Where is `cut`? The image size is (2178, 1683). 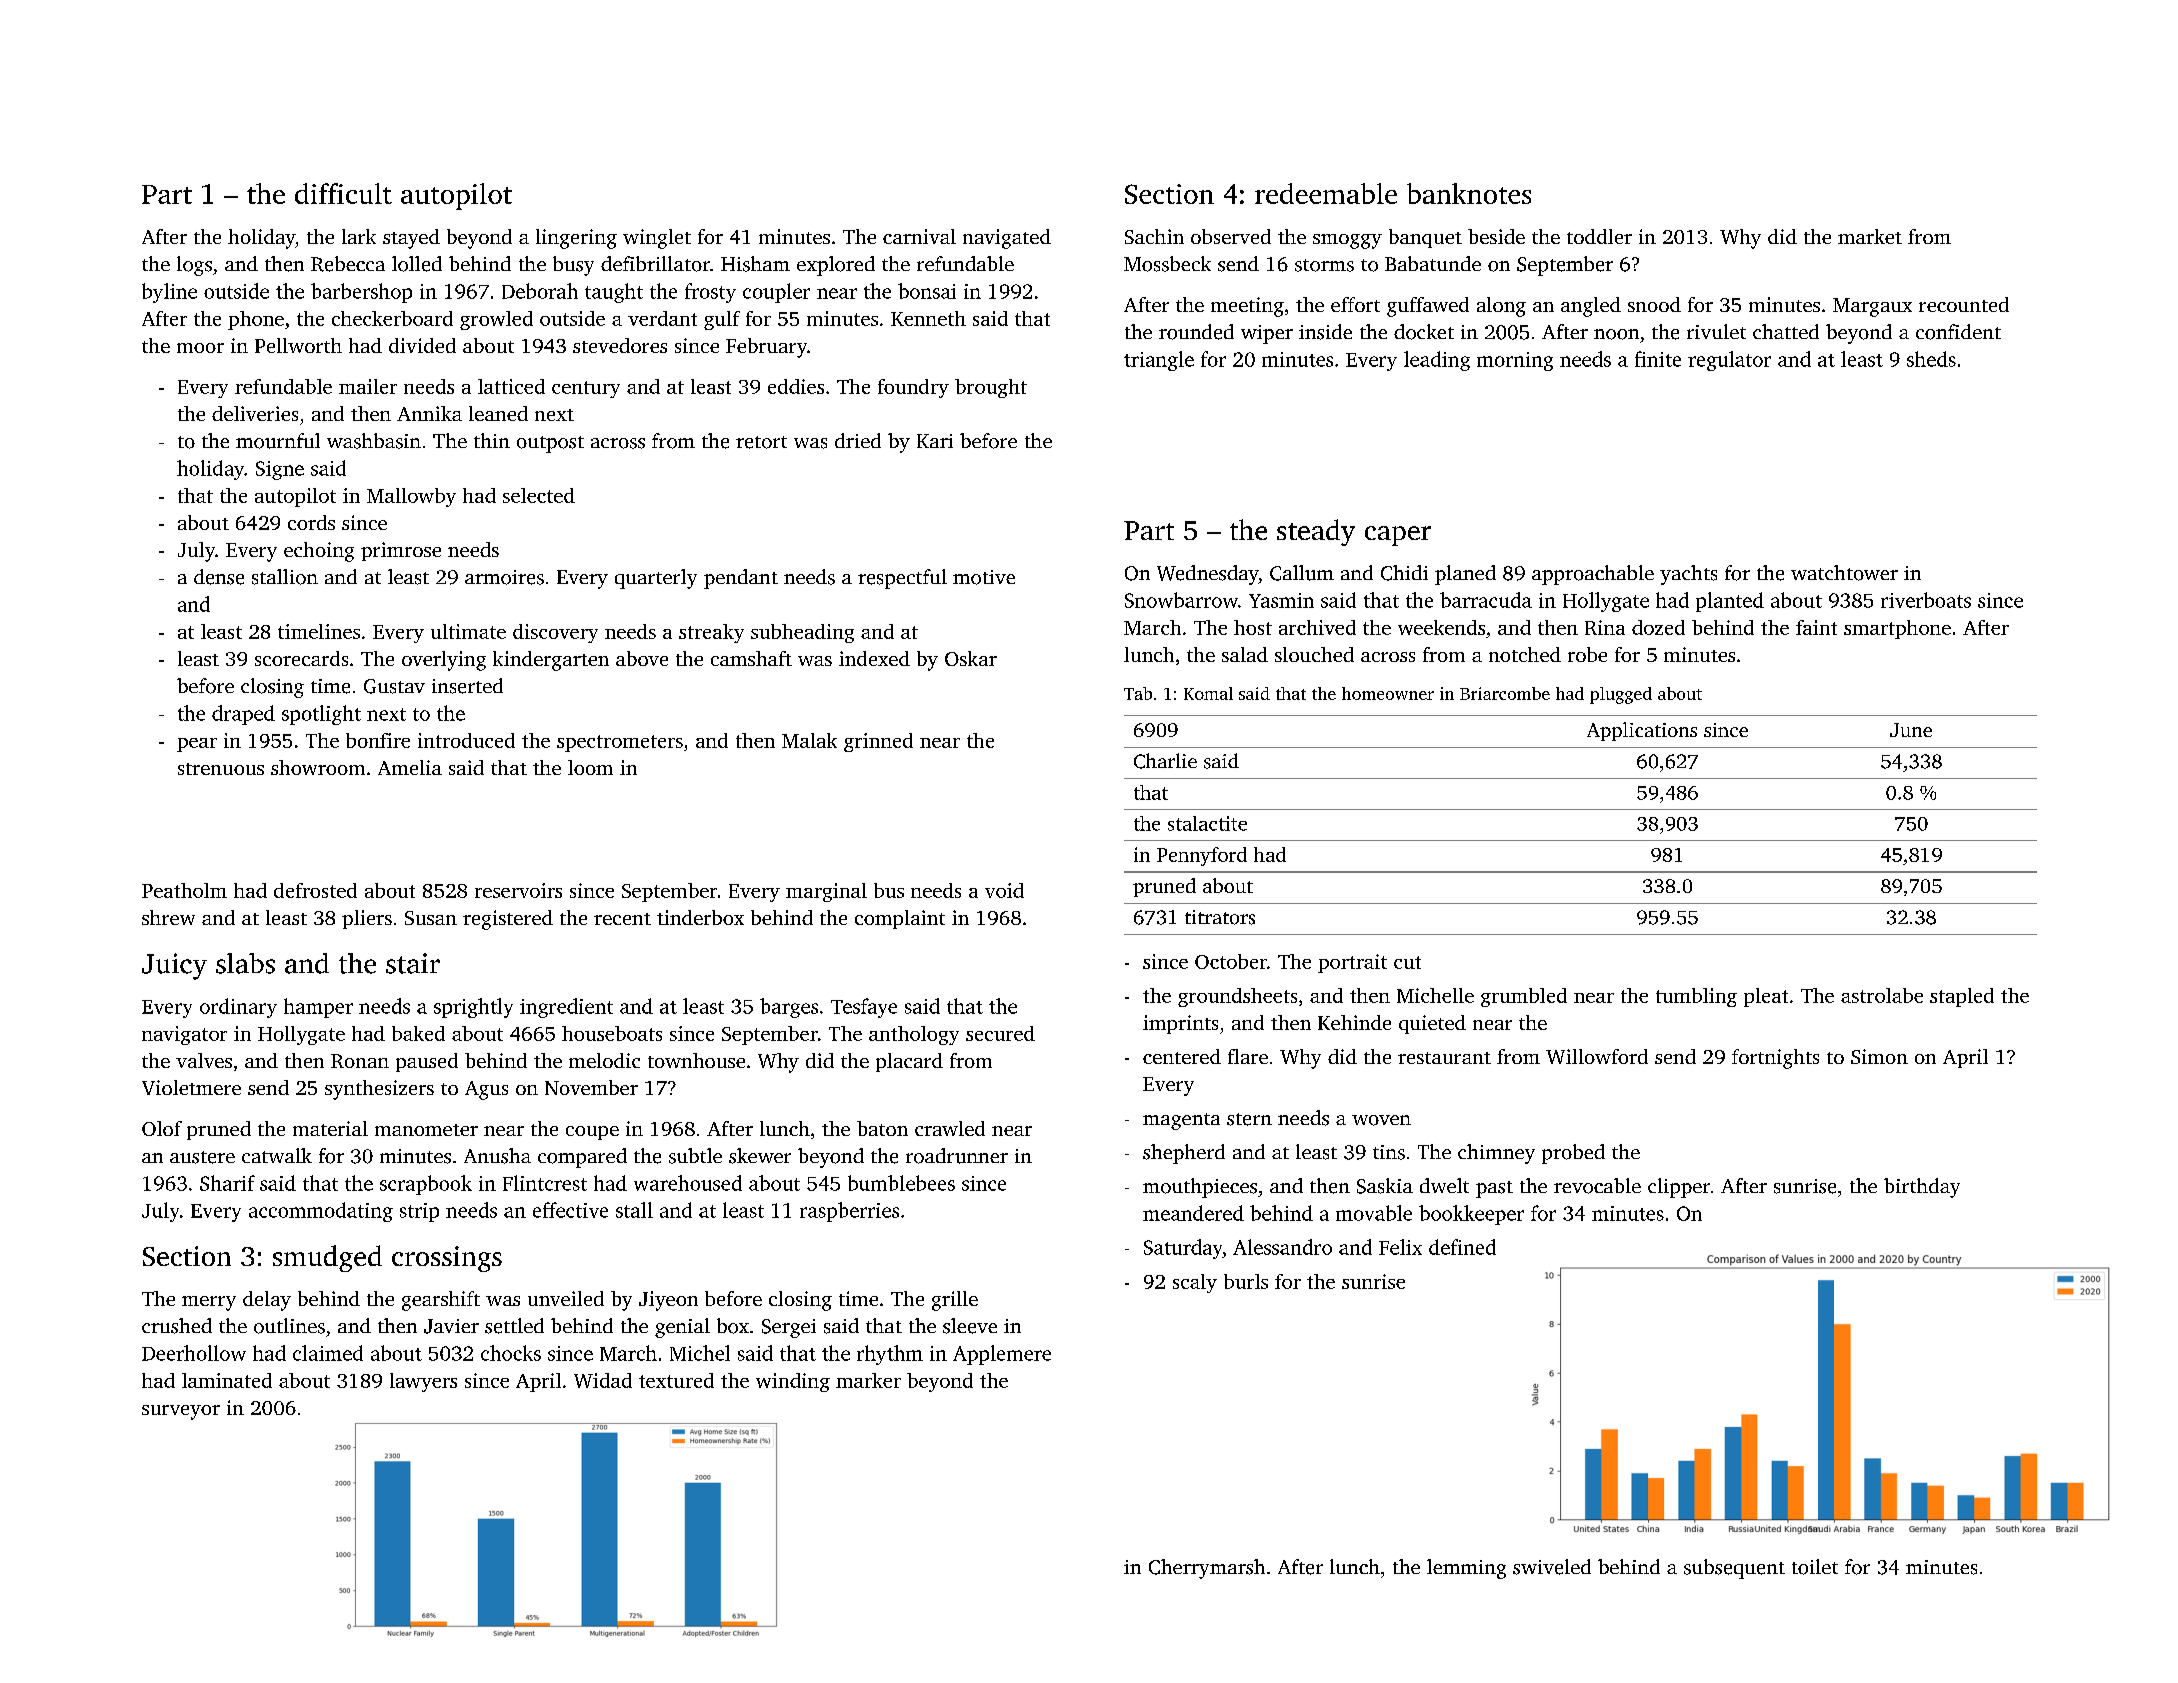
cut is located at coordinates (1407, 962).
